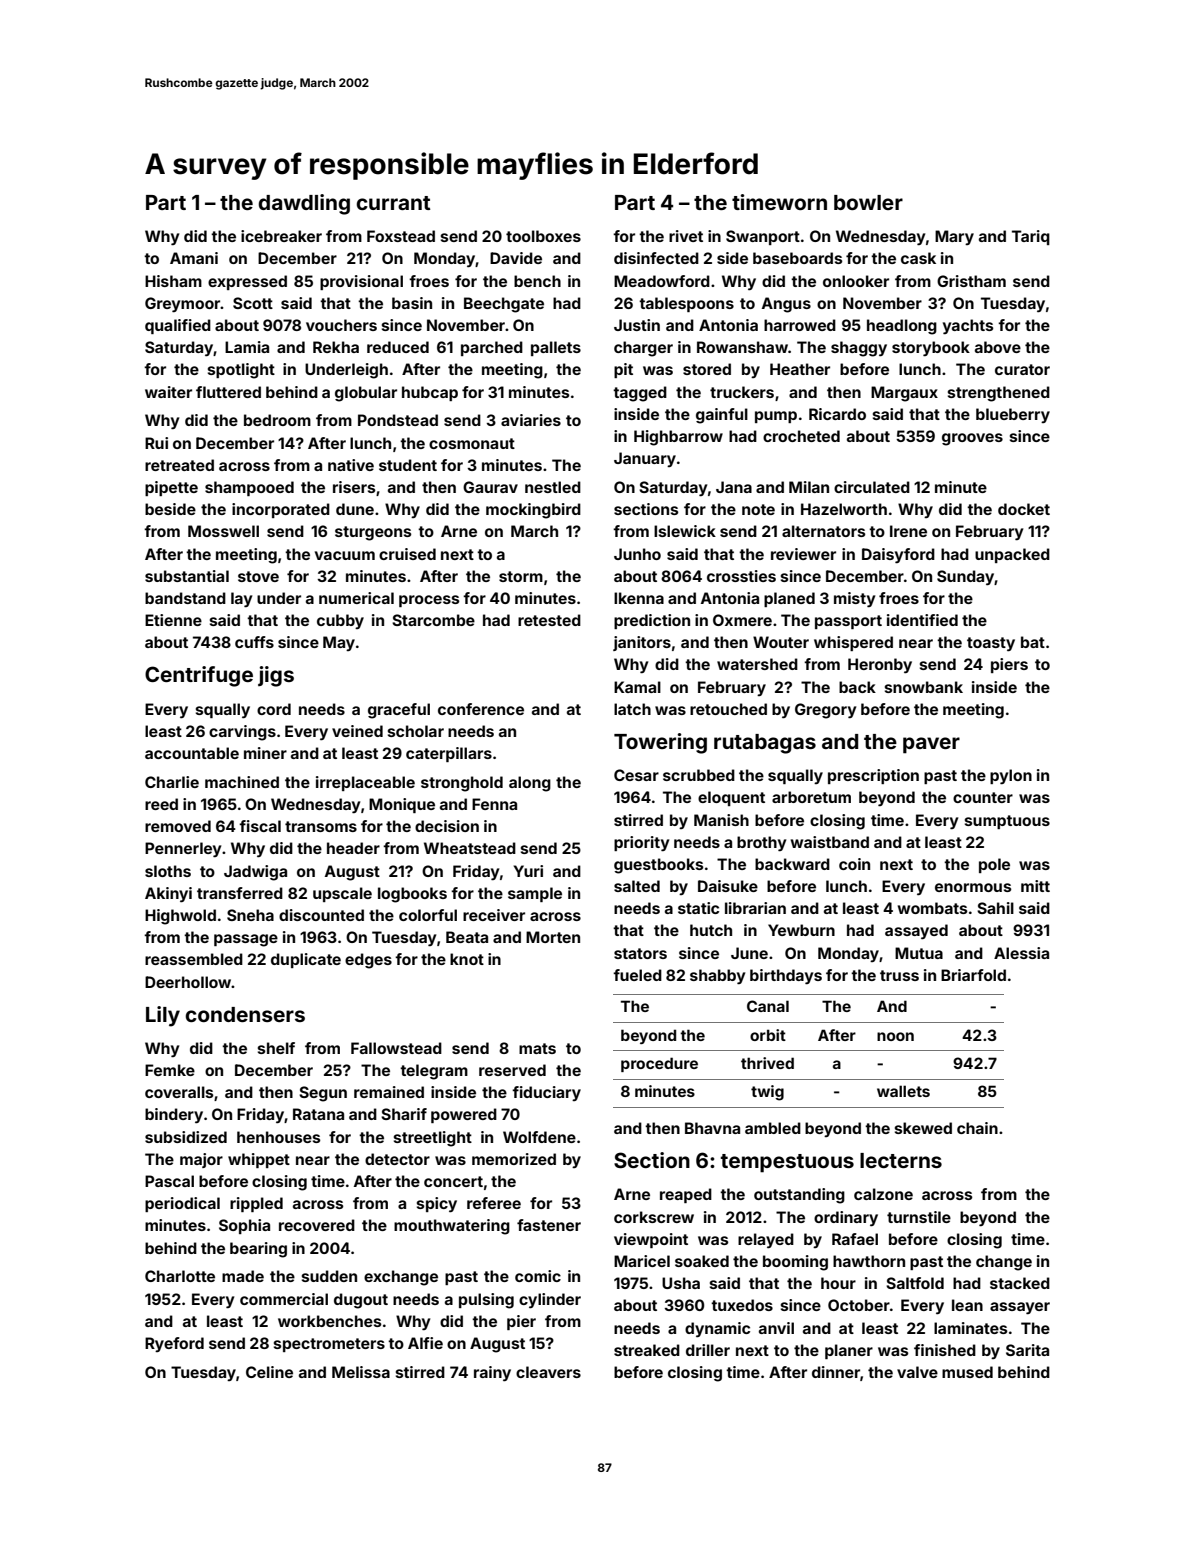 Image resolution: width=1195 pixels, height=1547 pixels. Describe the element at coordinates (304, 204) in the screenshot. I see `dawdling` at that location.
